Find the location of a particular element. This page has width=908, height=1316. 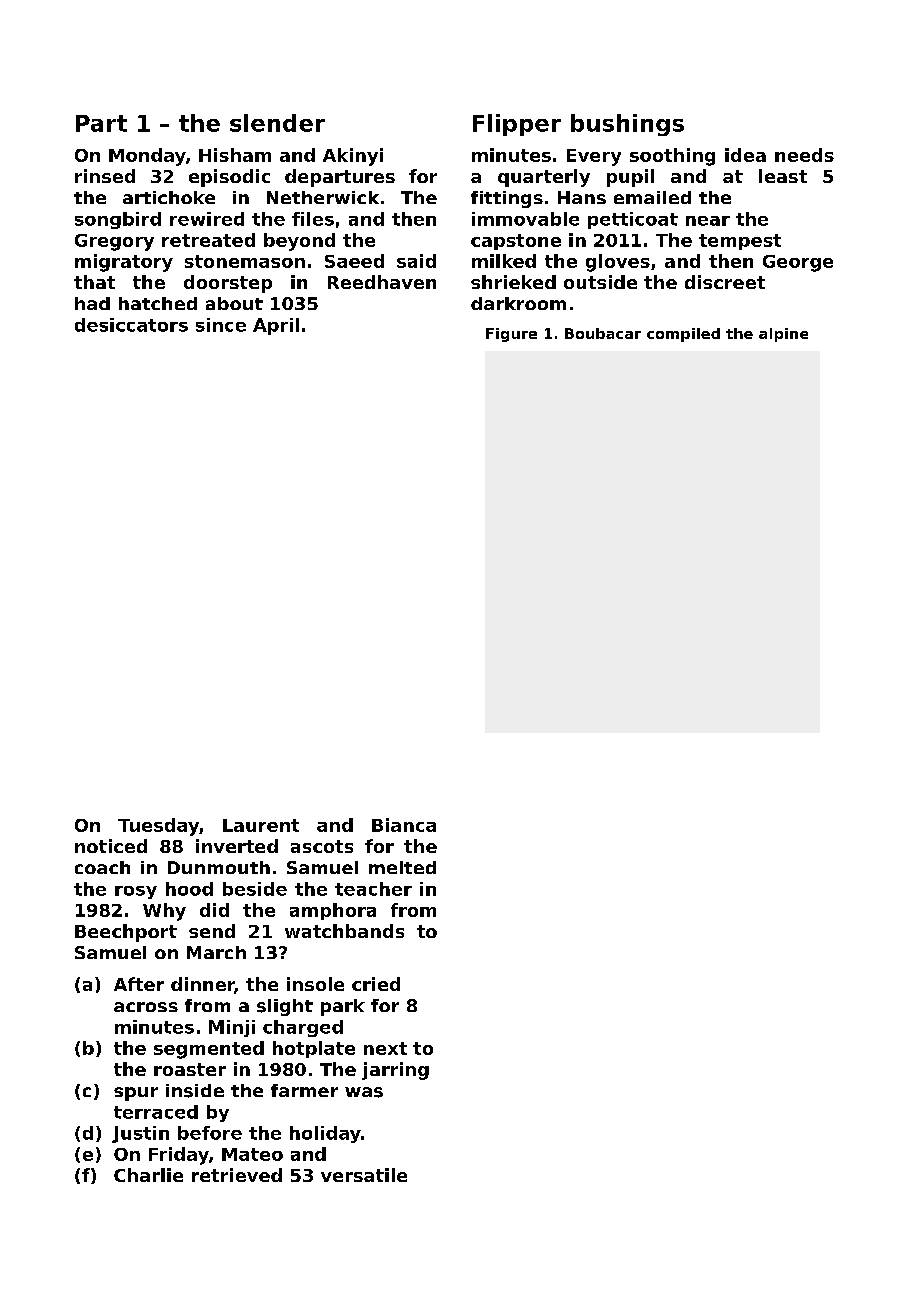

Laurent is located at coordinates (261, 825).
